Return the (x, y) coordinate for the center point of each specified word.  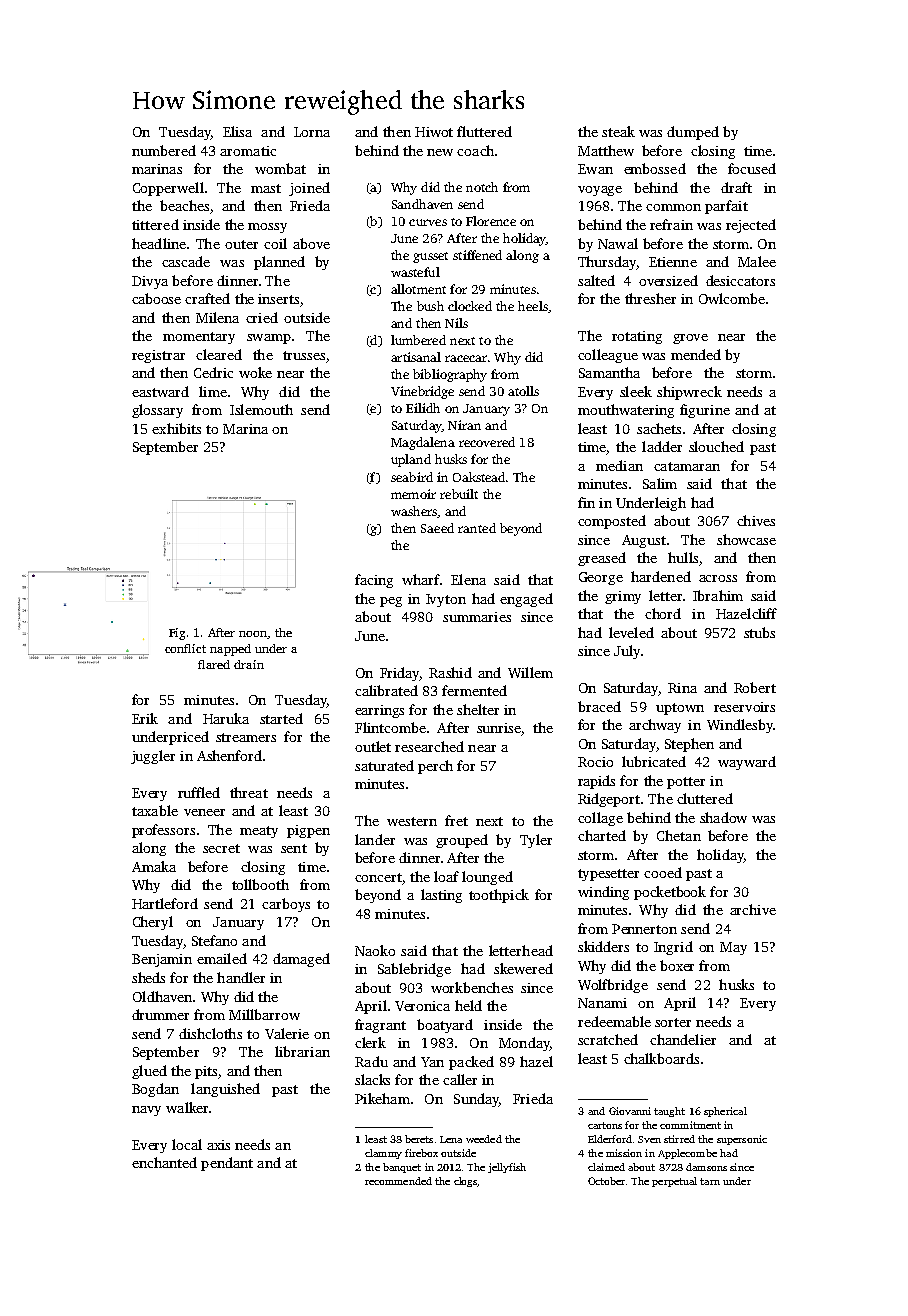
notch (482, 187)
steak (618, 131)
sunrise (499, 728)
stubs (759, 632)
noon (253, 635)
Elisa (237, 131)
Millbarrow (264, 1014)
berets (419, 1139)
